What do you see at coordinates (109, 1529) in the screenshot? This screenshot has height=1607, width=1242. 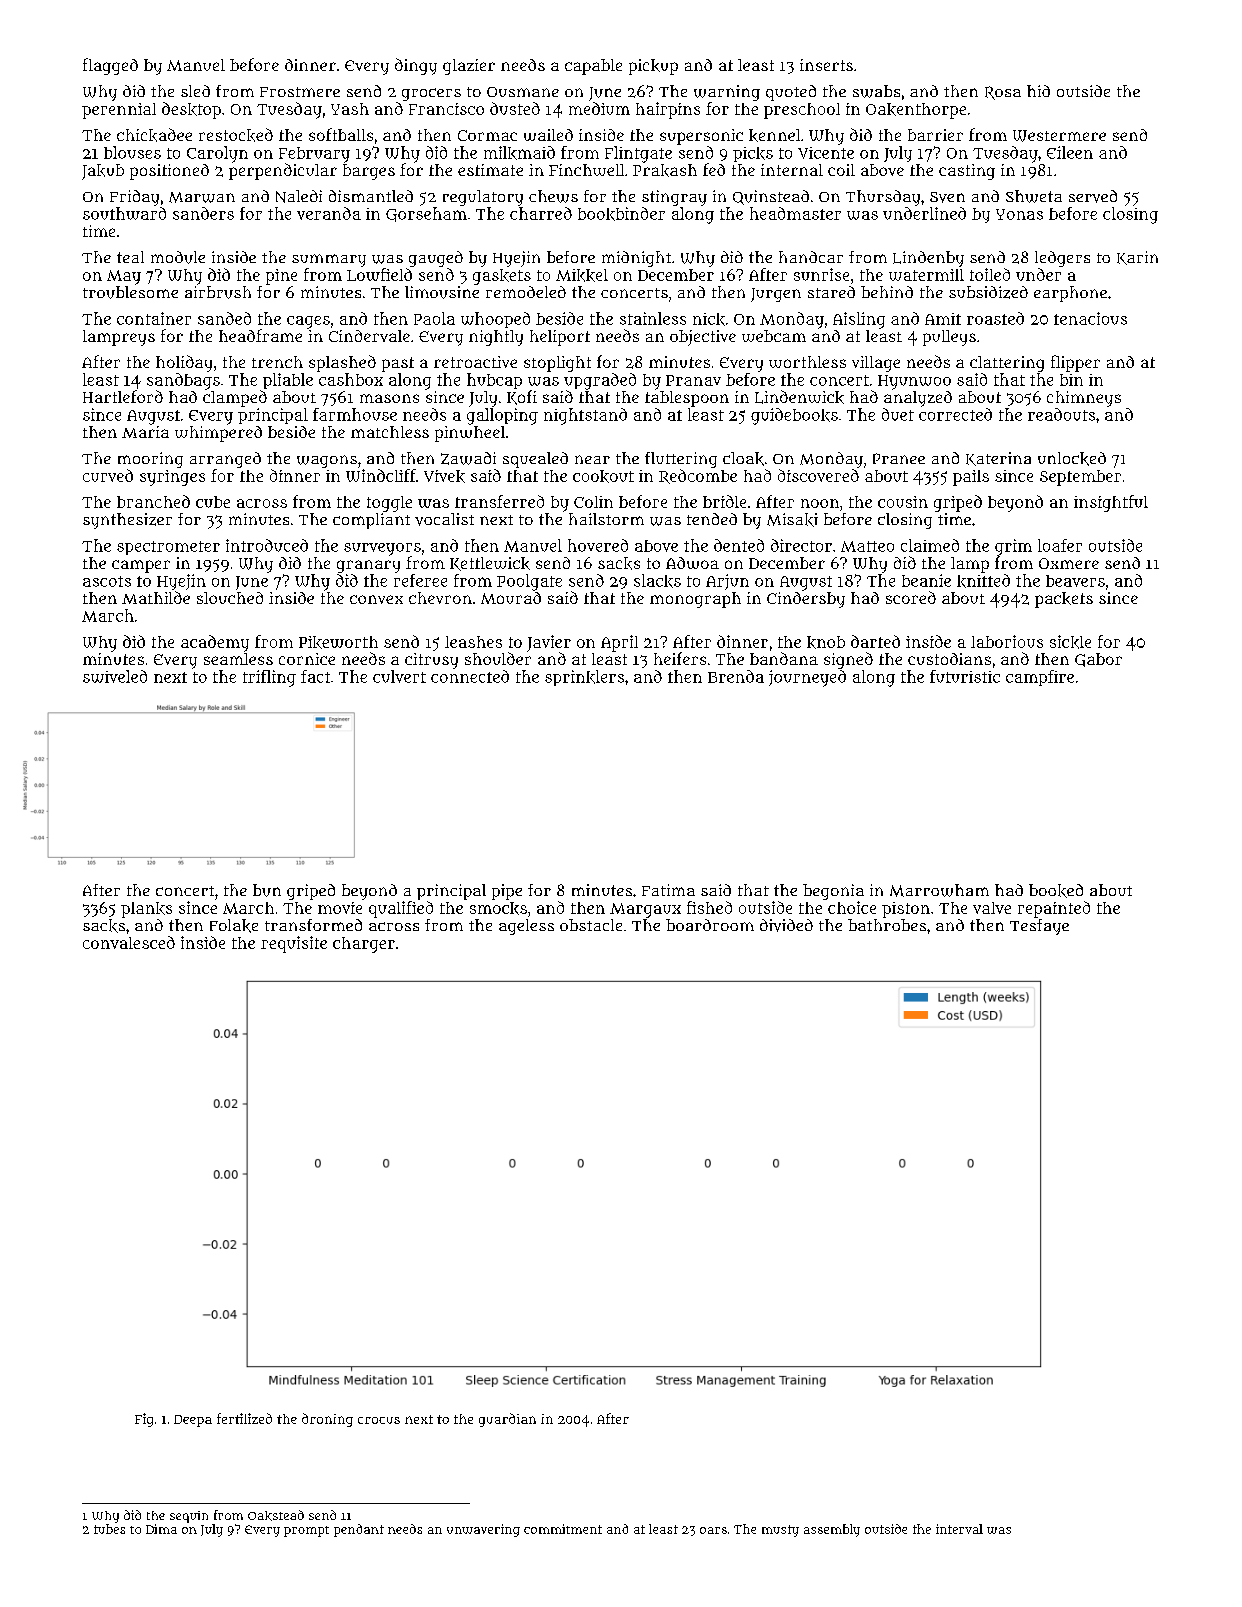 I see `tubes` at bounding box center [109, 1529].
